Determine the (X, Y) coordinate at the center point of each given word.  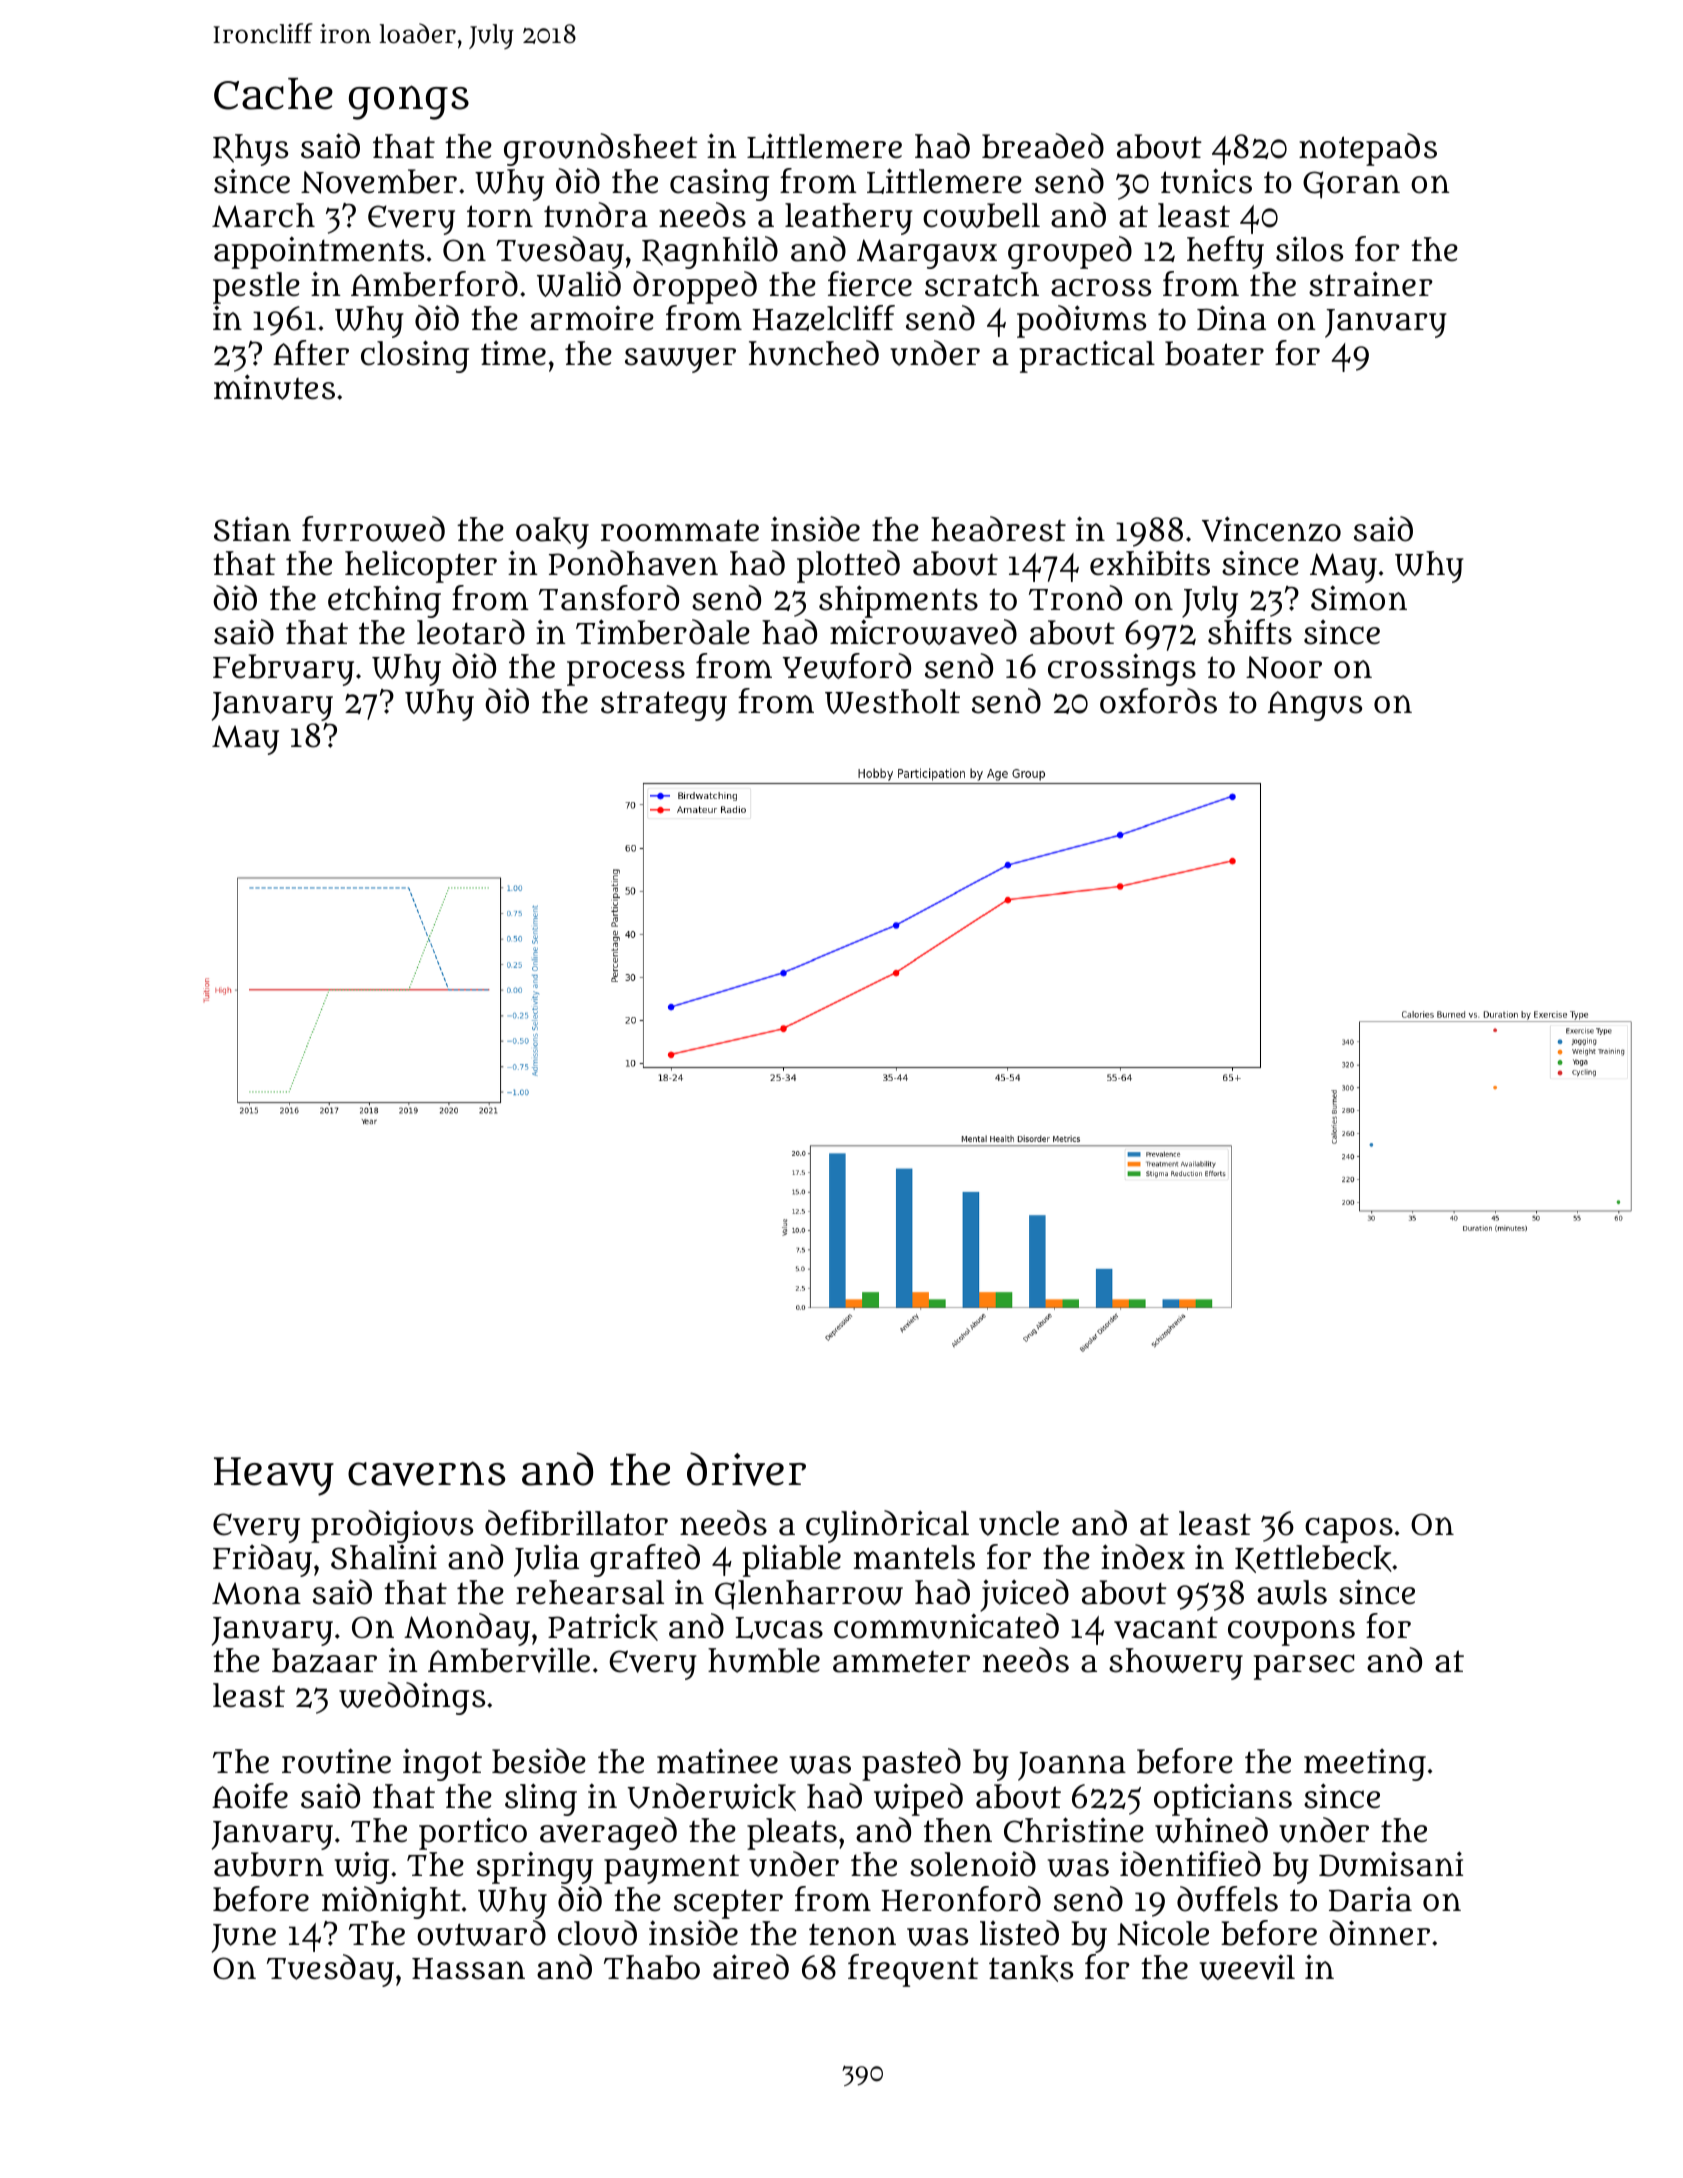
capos (1349, 1530)
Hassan (468, 1969)
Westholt (892, 701)
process (626, 673)
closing (415, 356)
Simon (1359, 598)
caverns (426, 1474)
